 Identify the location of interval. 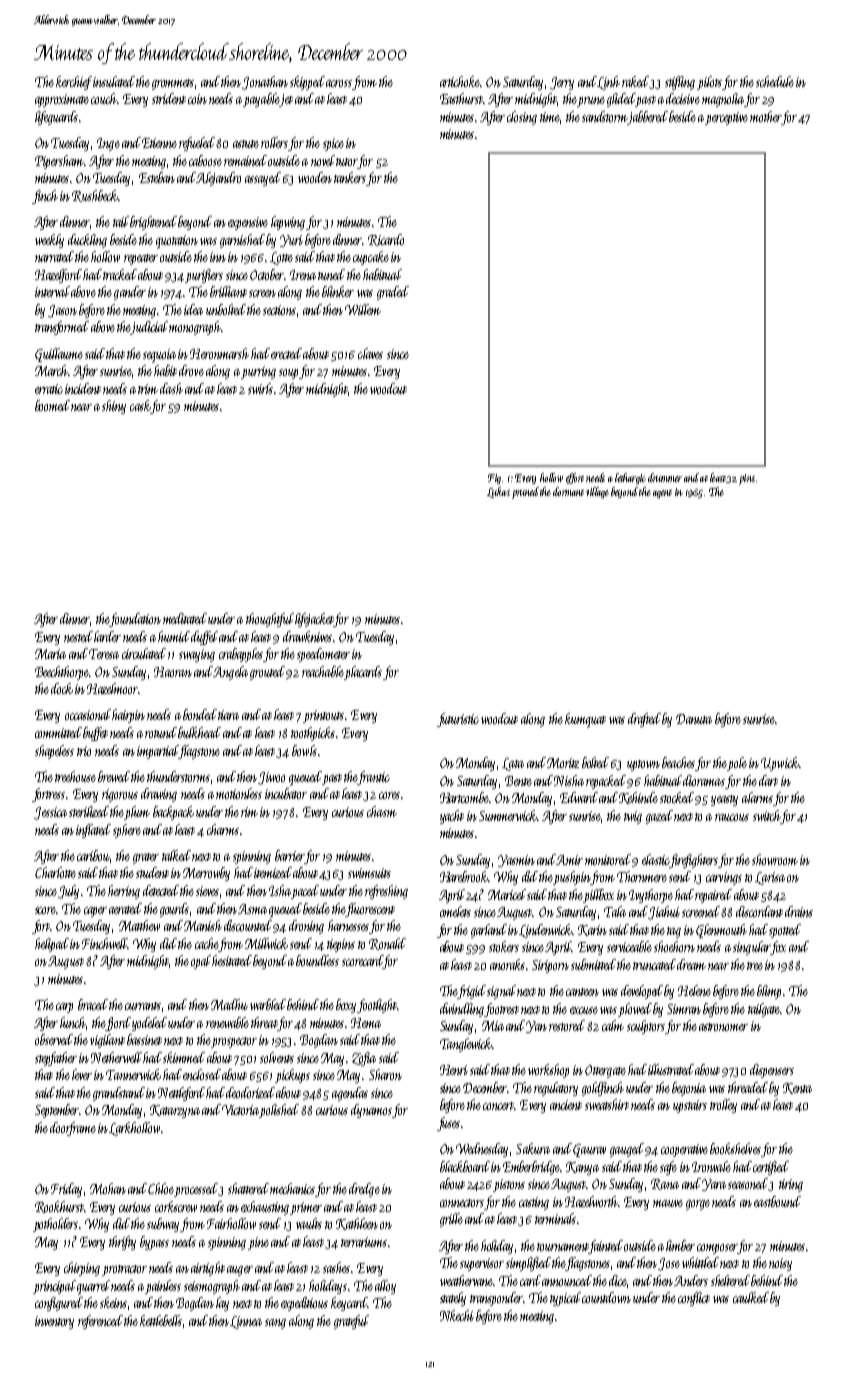
(52, 291).
